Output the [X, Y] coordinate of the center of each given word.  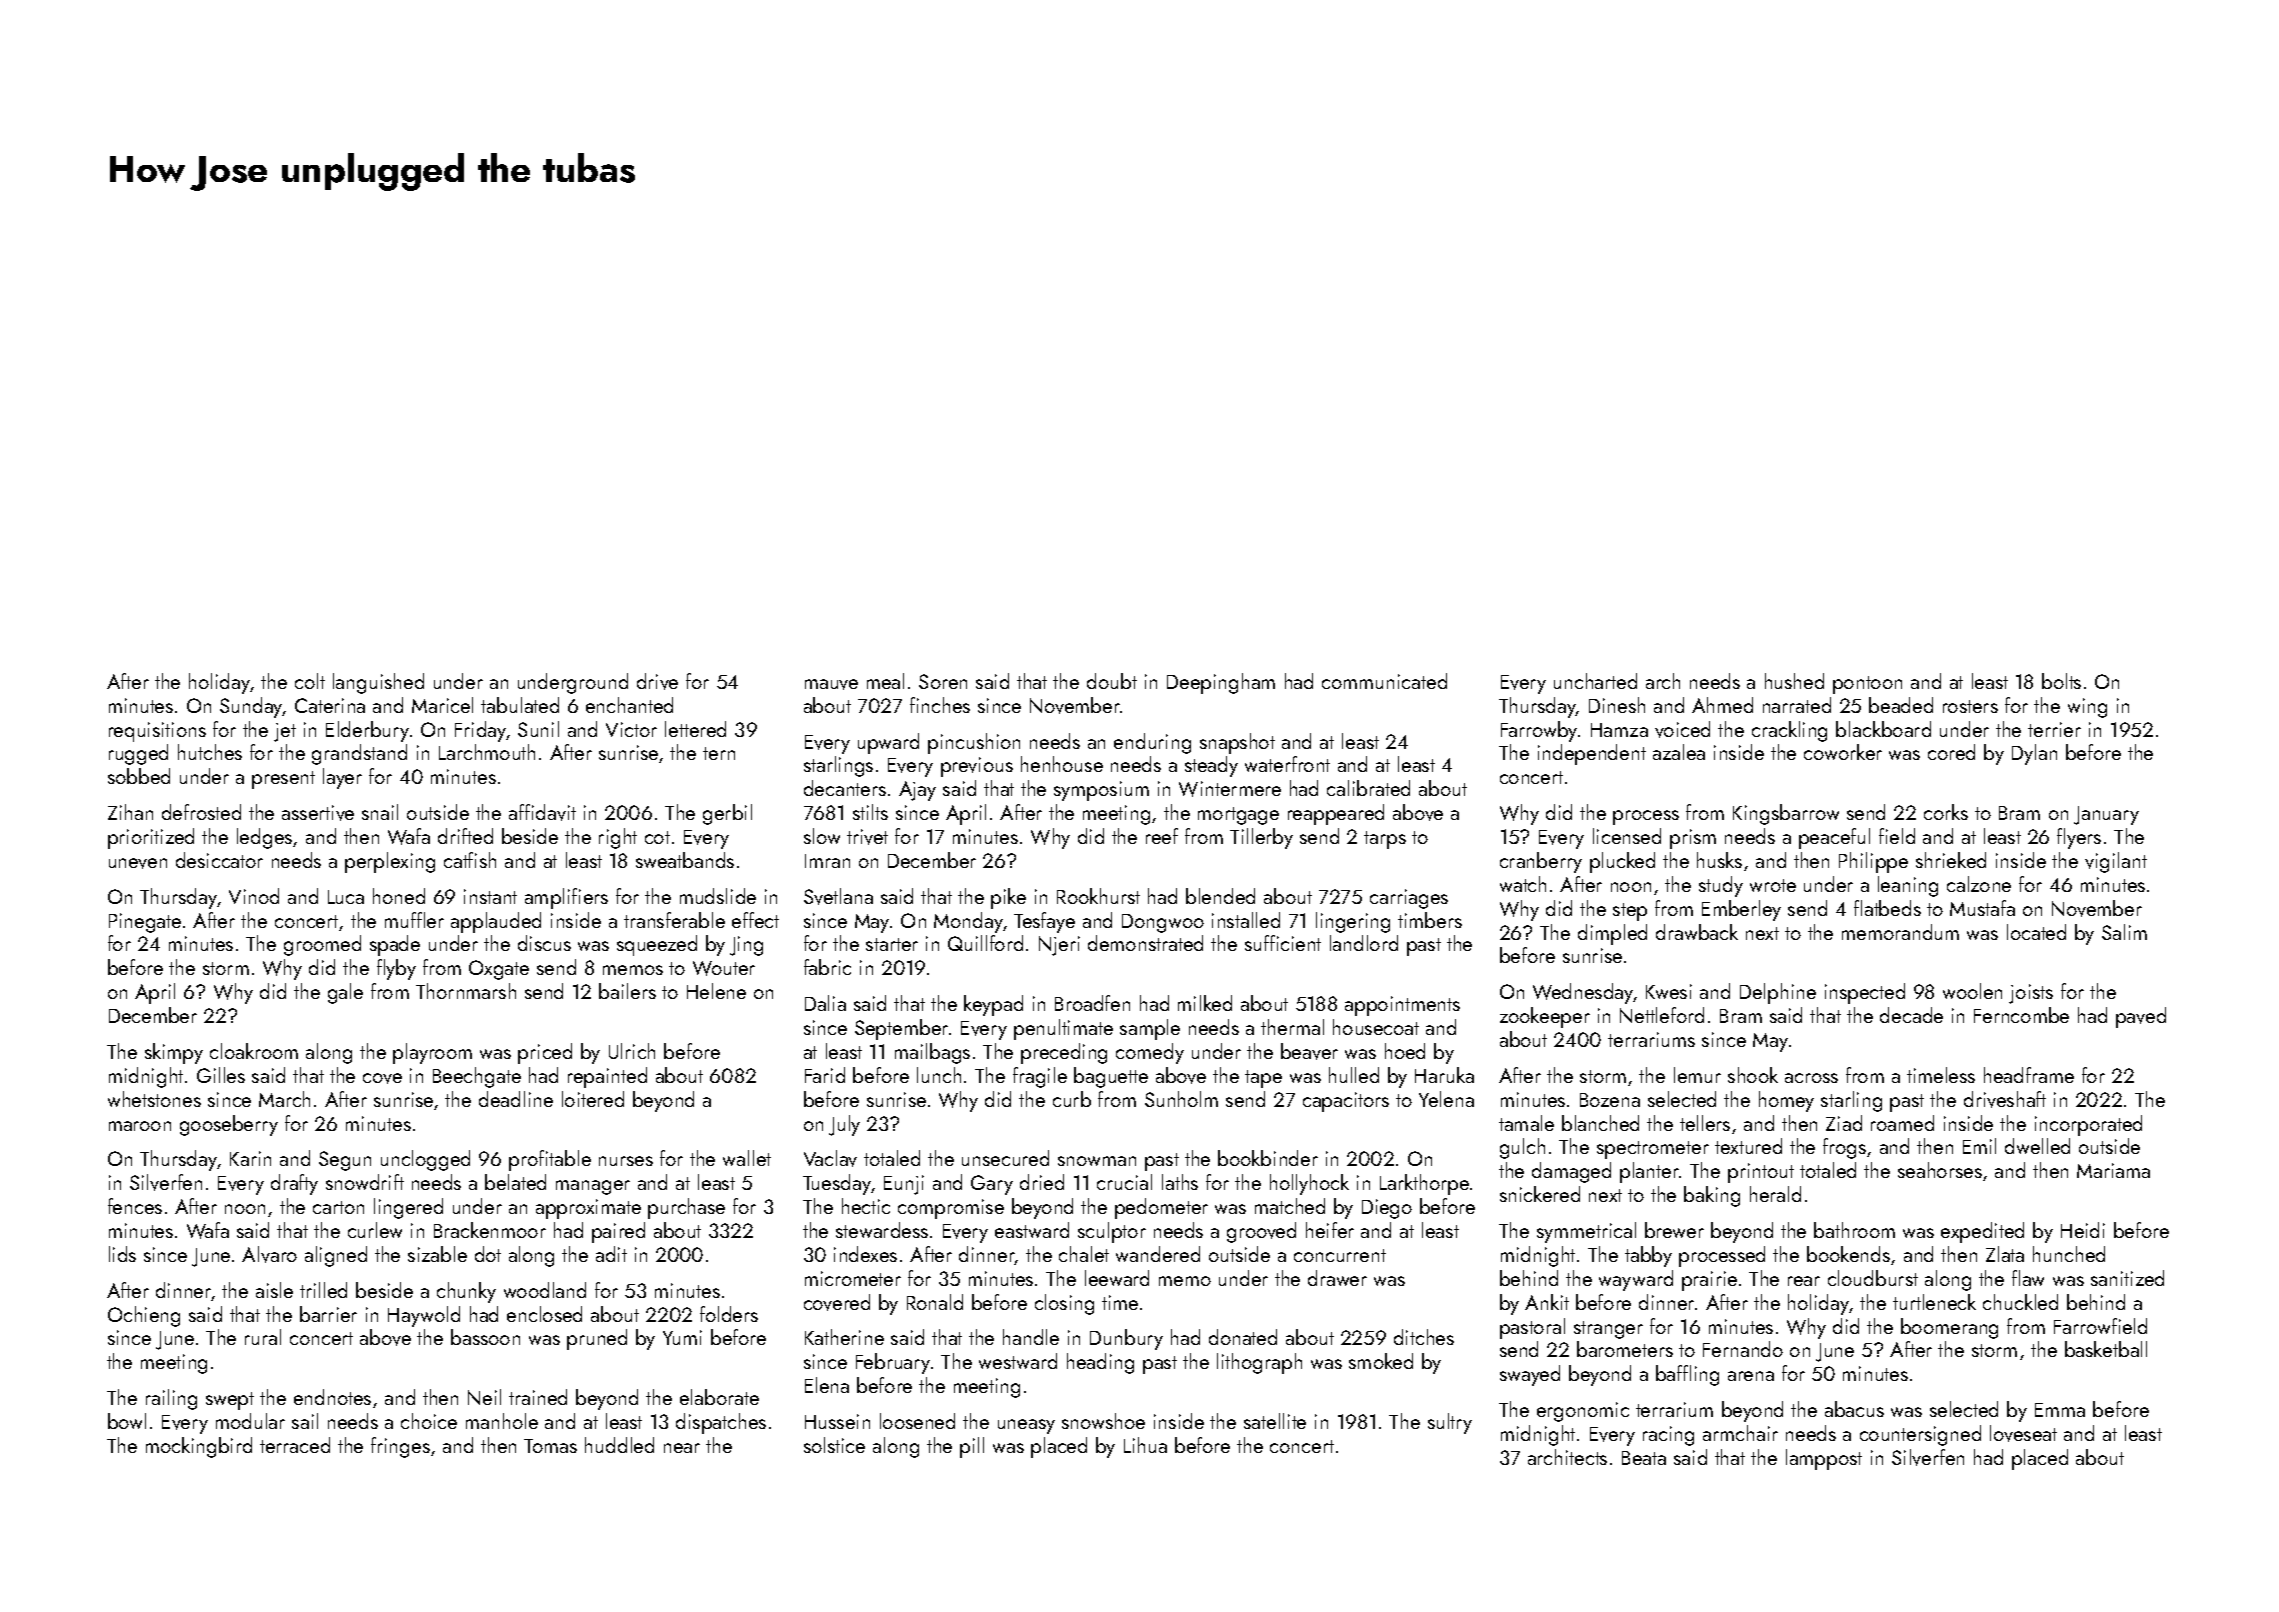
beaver [1309, 1051]
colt [310, 681]
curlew [375, 1230]
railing [171, 1399]
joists [2031, 994]
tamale [1526, 1123]
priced [545, 1053]
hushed [1794, 681]
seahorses [1940, 1170]
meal [885, 681]
